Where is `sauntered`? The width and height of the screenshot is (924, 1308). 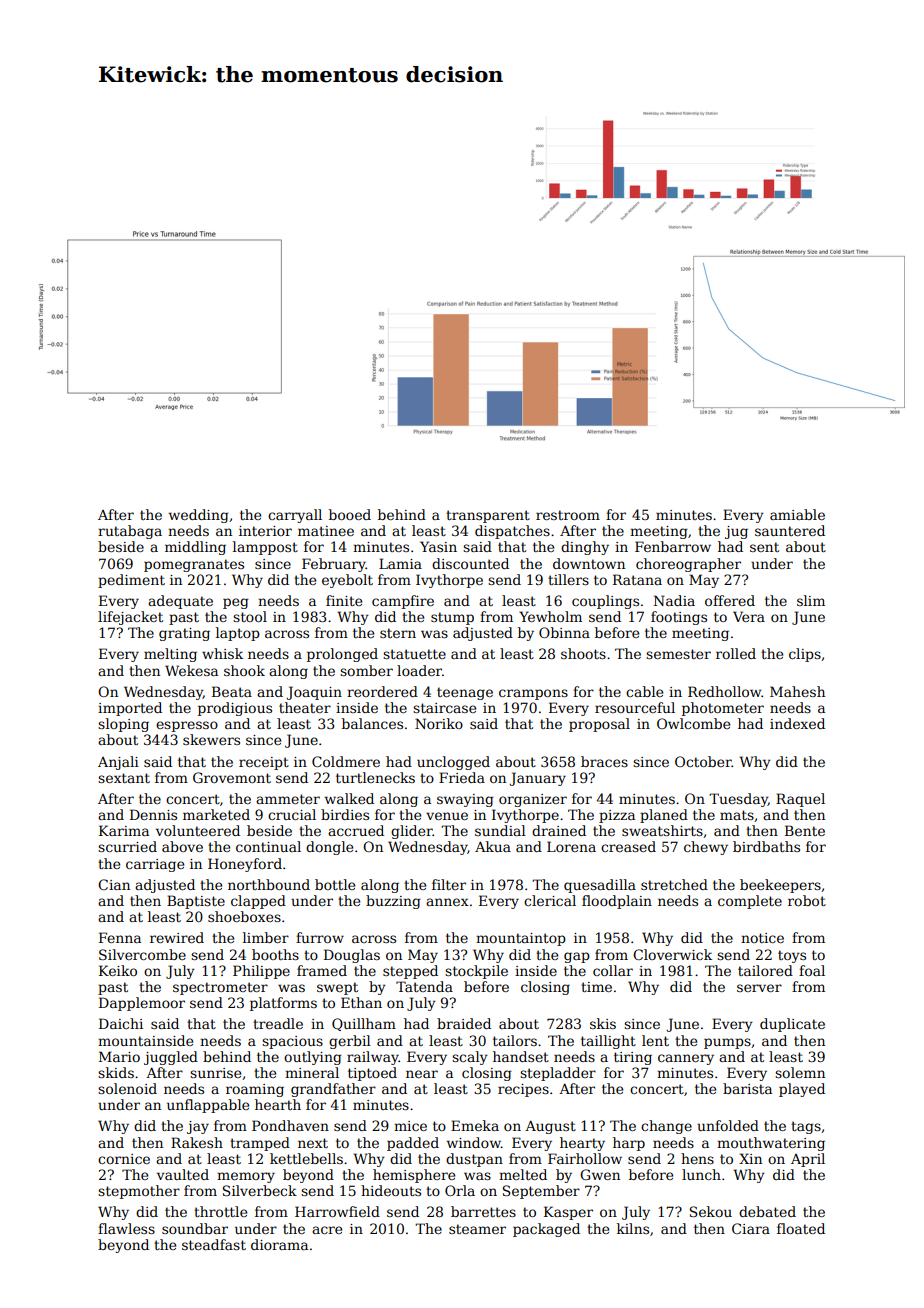 sauntered is located at coordinates (790, 530).
